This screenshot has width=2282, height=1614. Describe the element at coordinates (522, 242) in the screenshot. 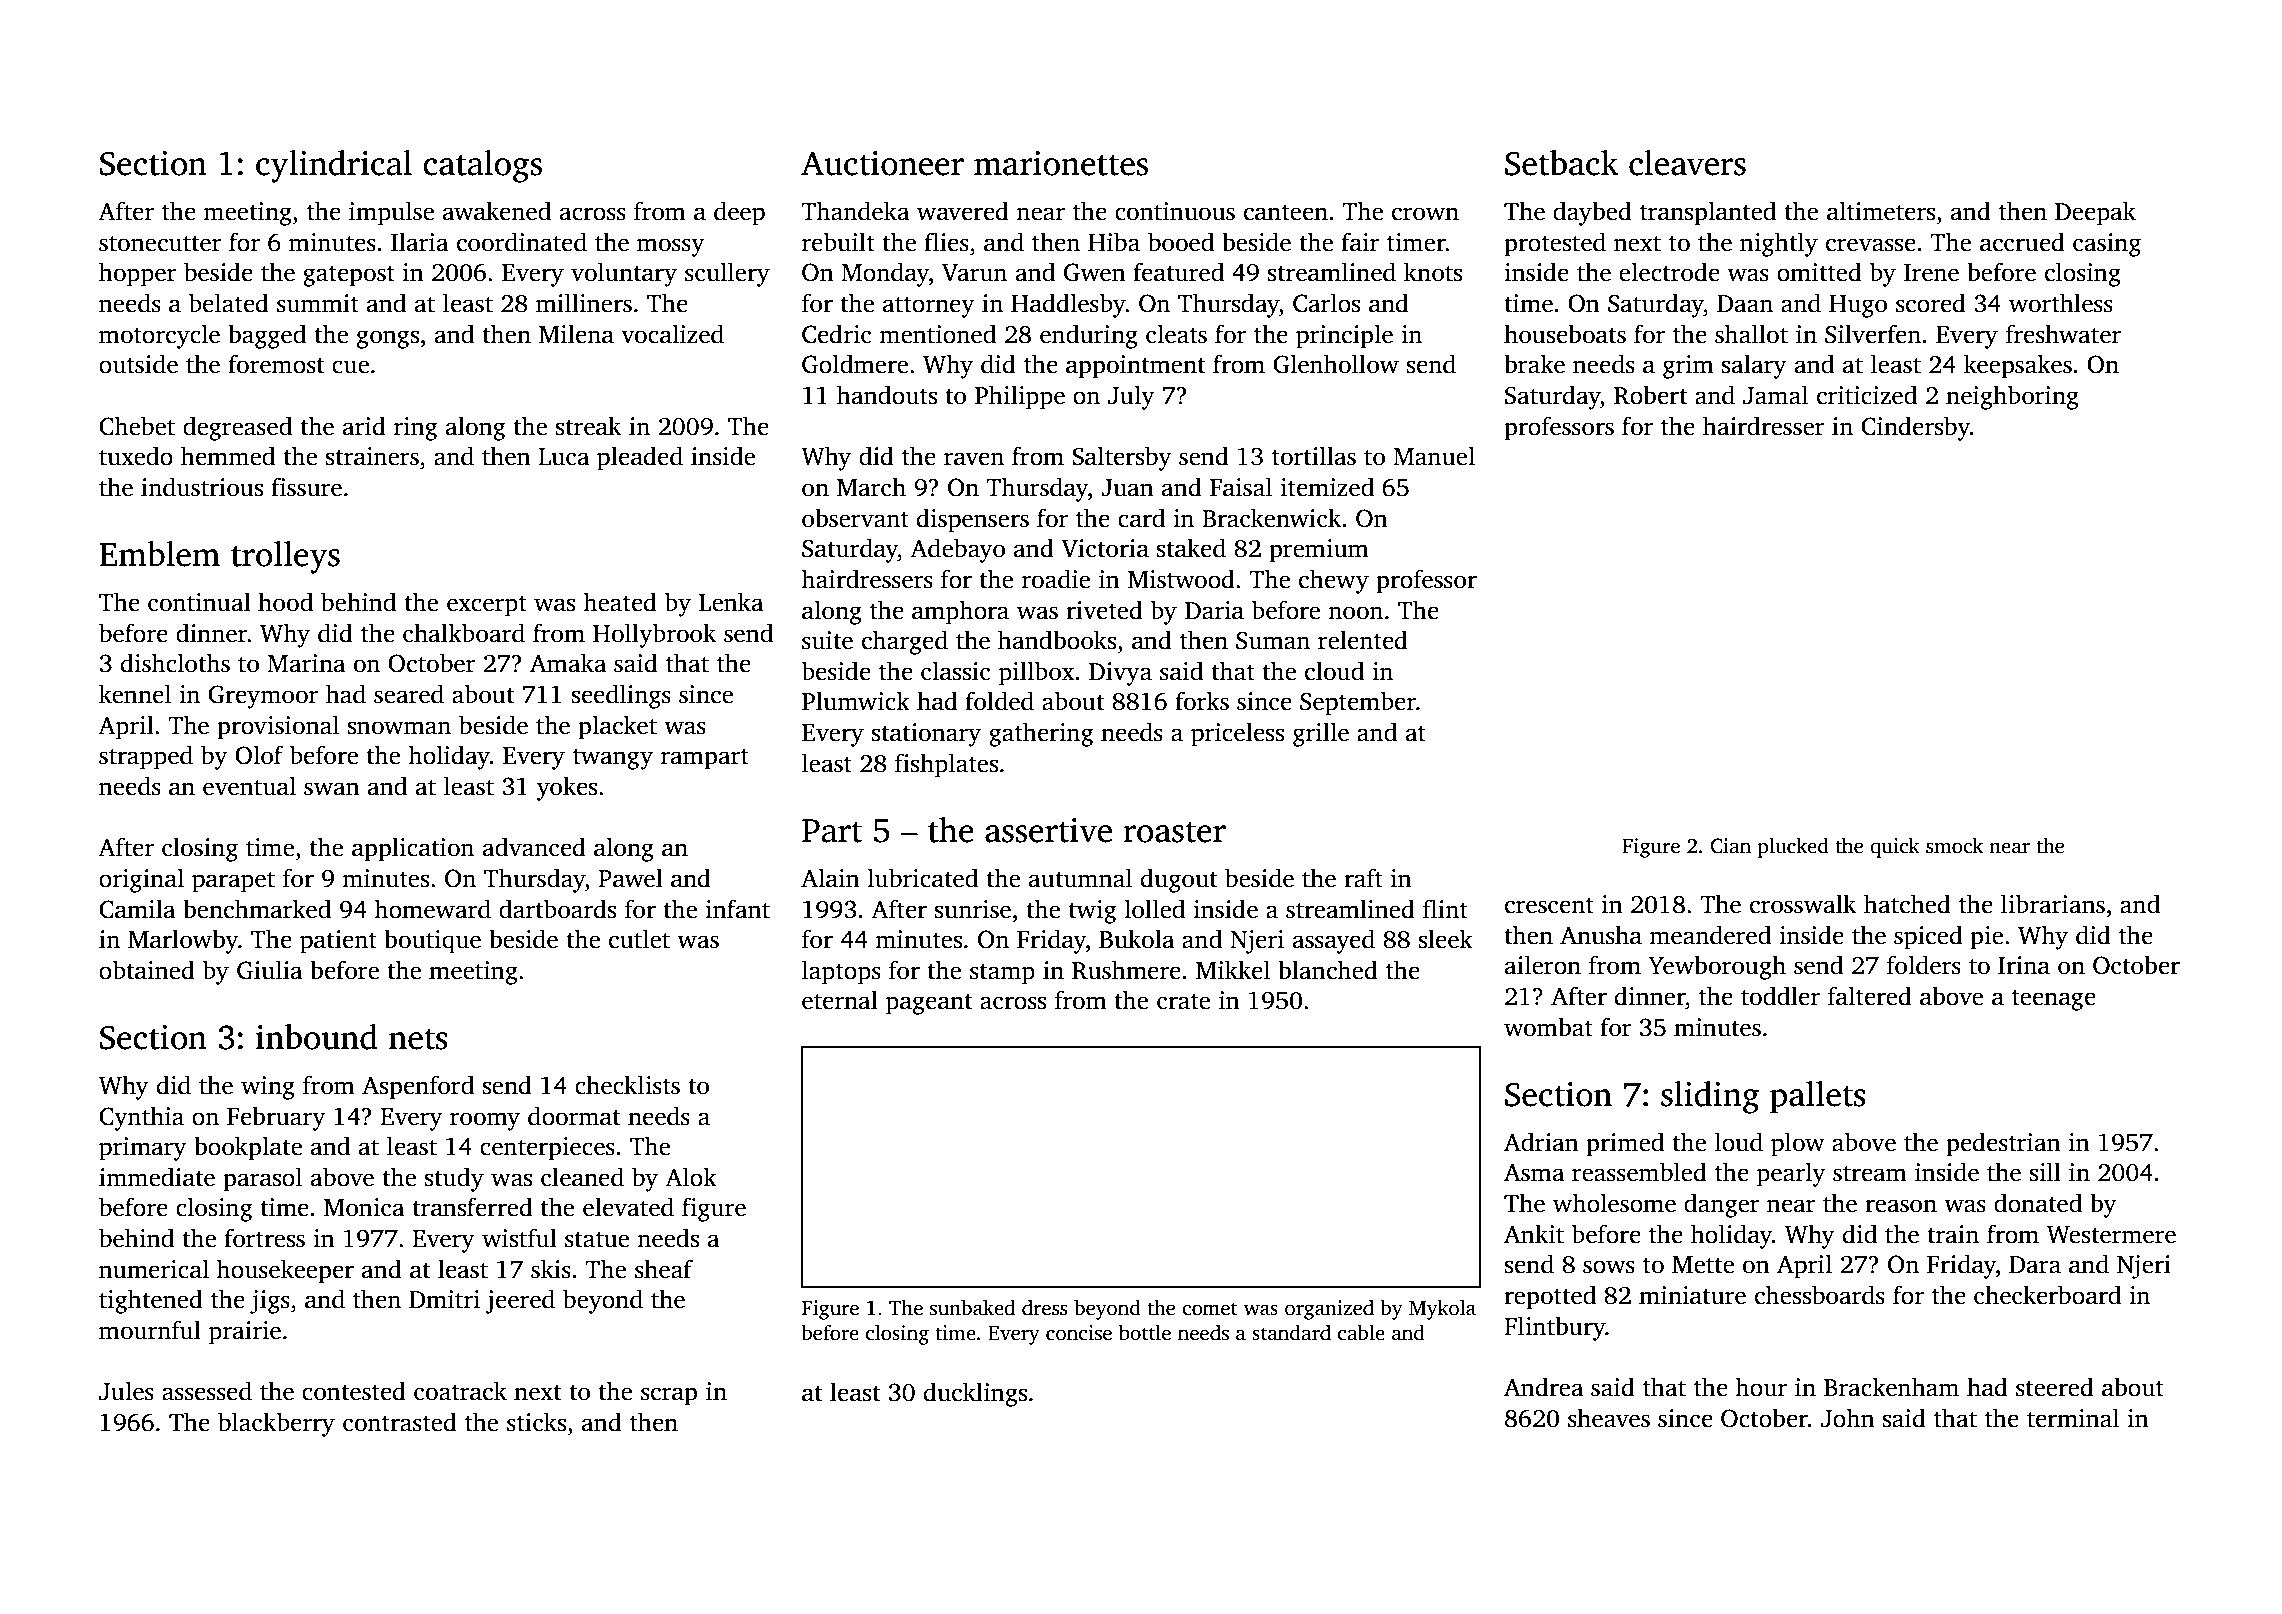

I see `coordinated` at that location.
